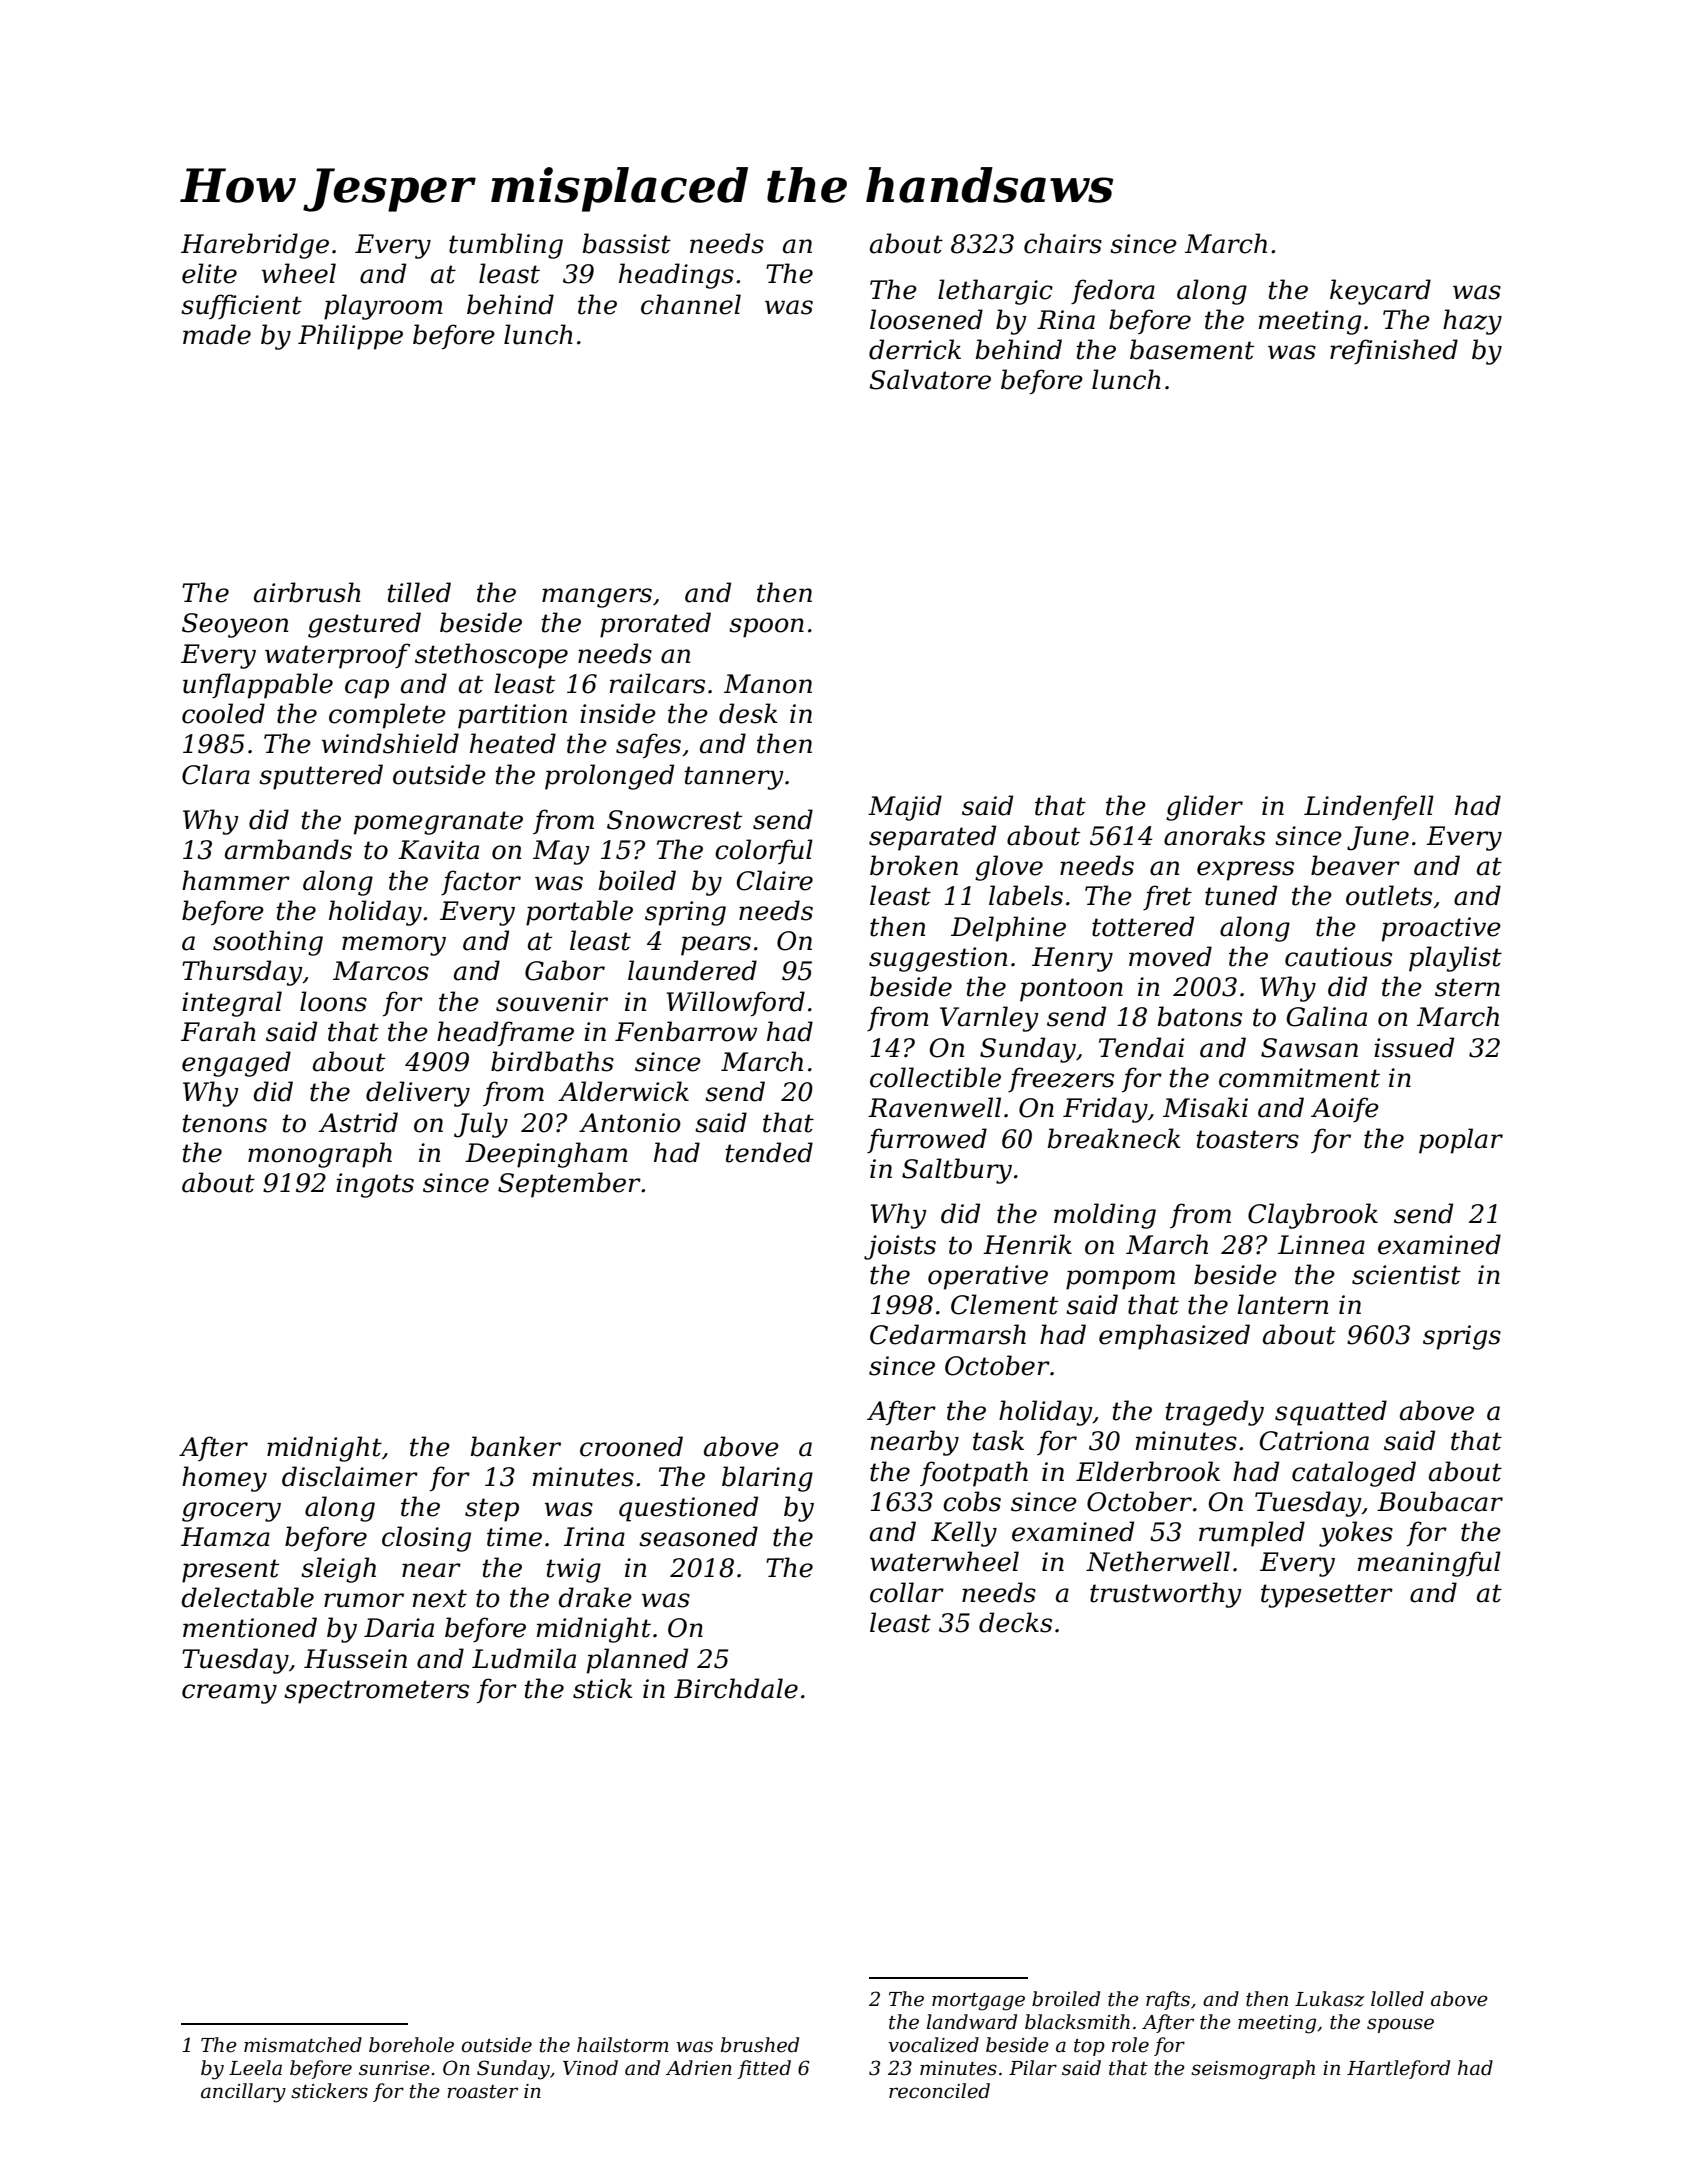 The height and width of the screenshot is (2178, 1683). I want to click on Saltbury, so click(957, 1171).
